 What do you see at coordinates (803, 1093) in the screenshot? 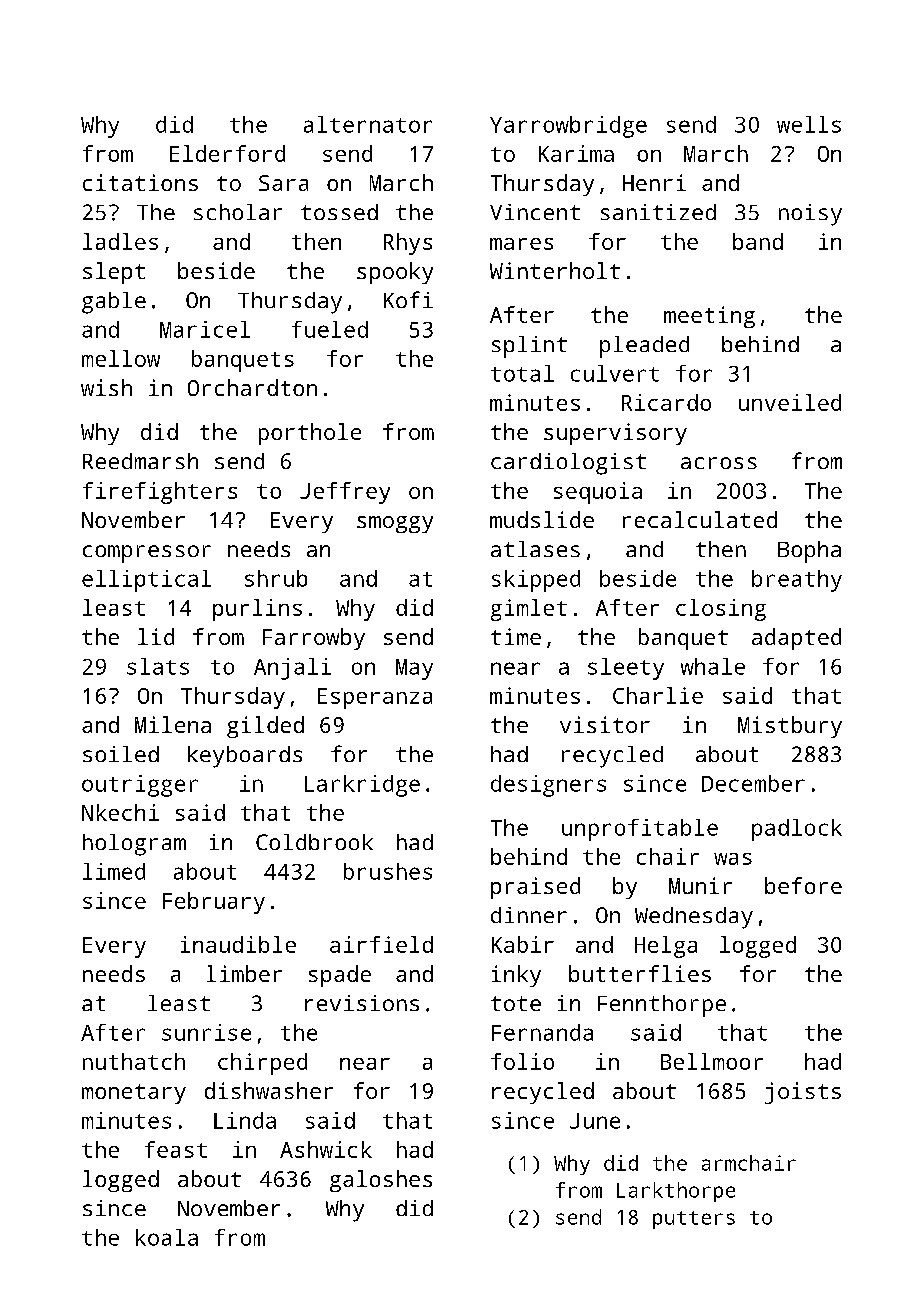
I see `joists` at bounding box center [803, 1093].
